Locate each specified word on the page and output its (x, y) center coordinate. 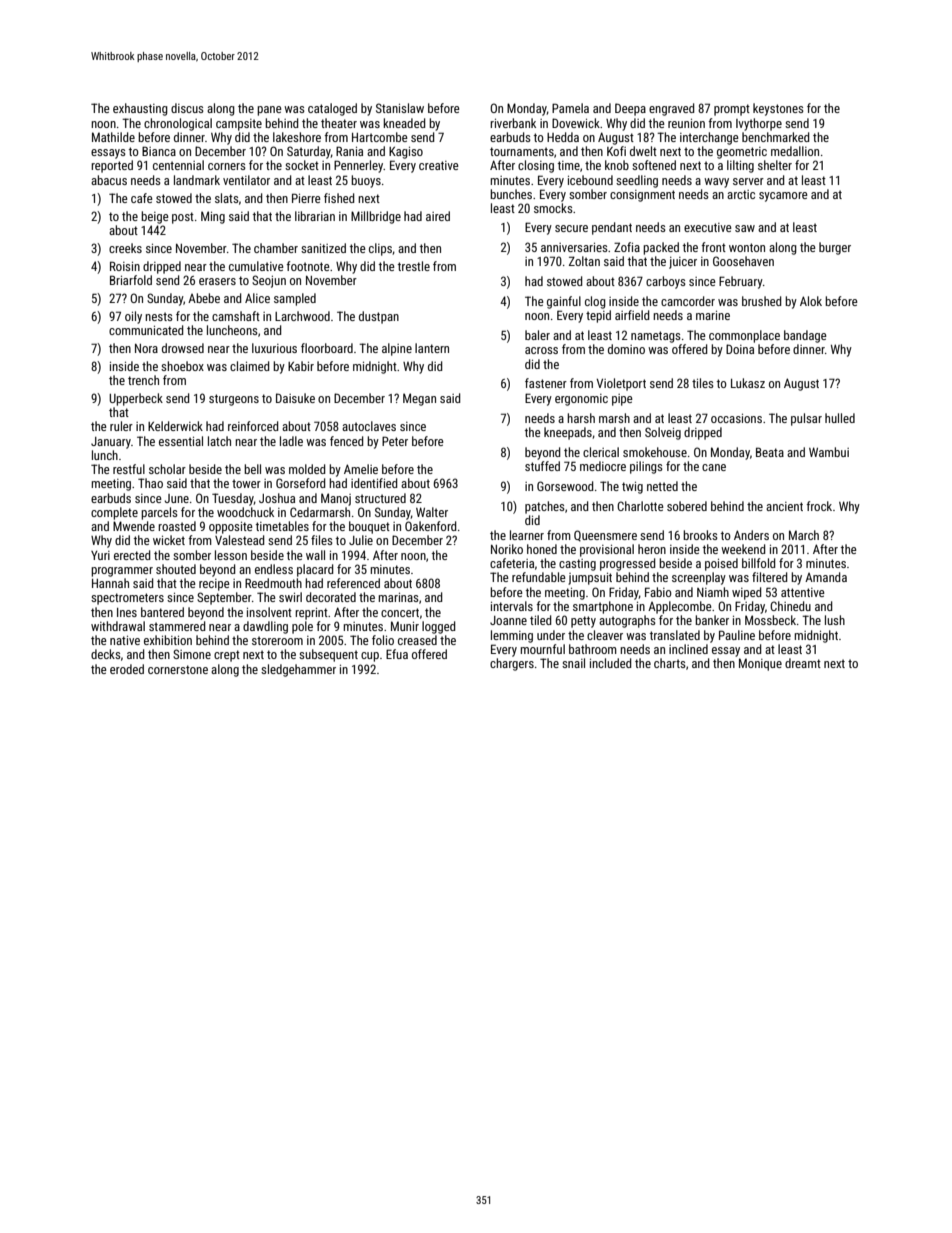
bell (252, 469)
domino (626, 349)
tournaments (522, 151)
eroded (127, 669)
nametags (656, 337)
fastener (546, 383)
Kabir (301, 366)
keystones (778, 109)
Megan (419, 399)
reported (112, 166)
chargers (512, 664)
